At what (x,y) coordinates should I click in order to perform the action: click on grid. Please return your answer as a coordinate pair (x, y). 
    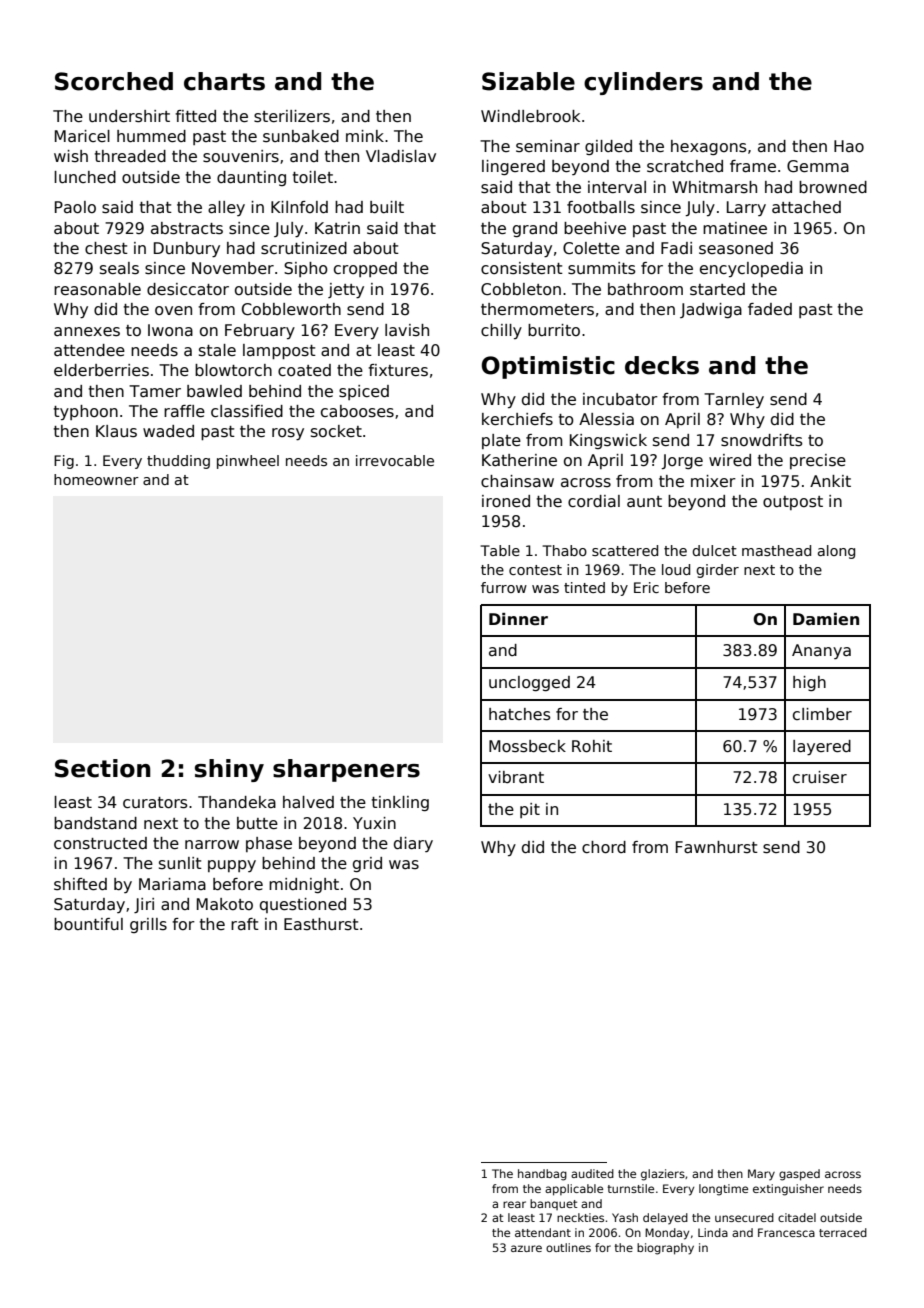
    Looking at the image, I should click on (367, 864).
